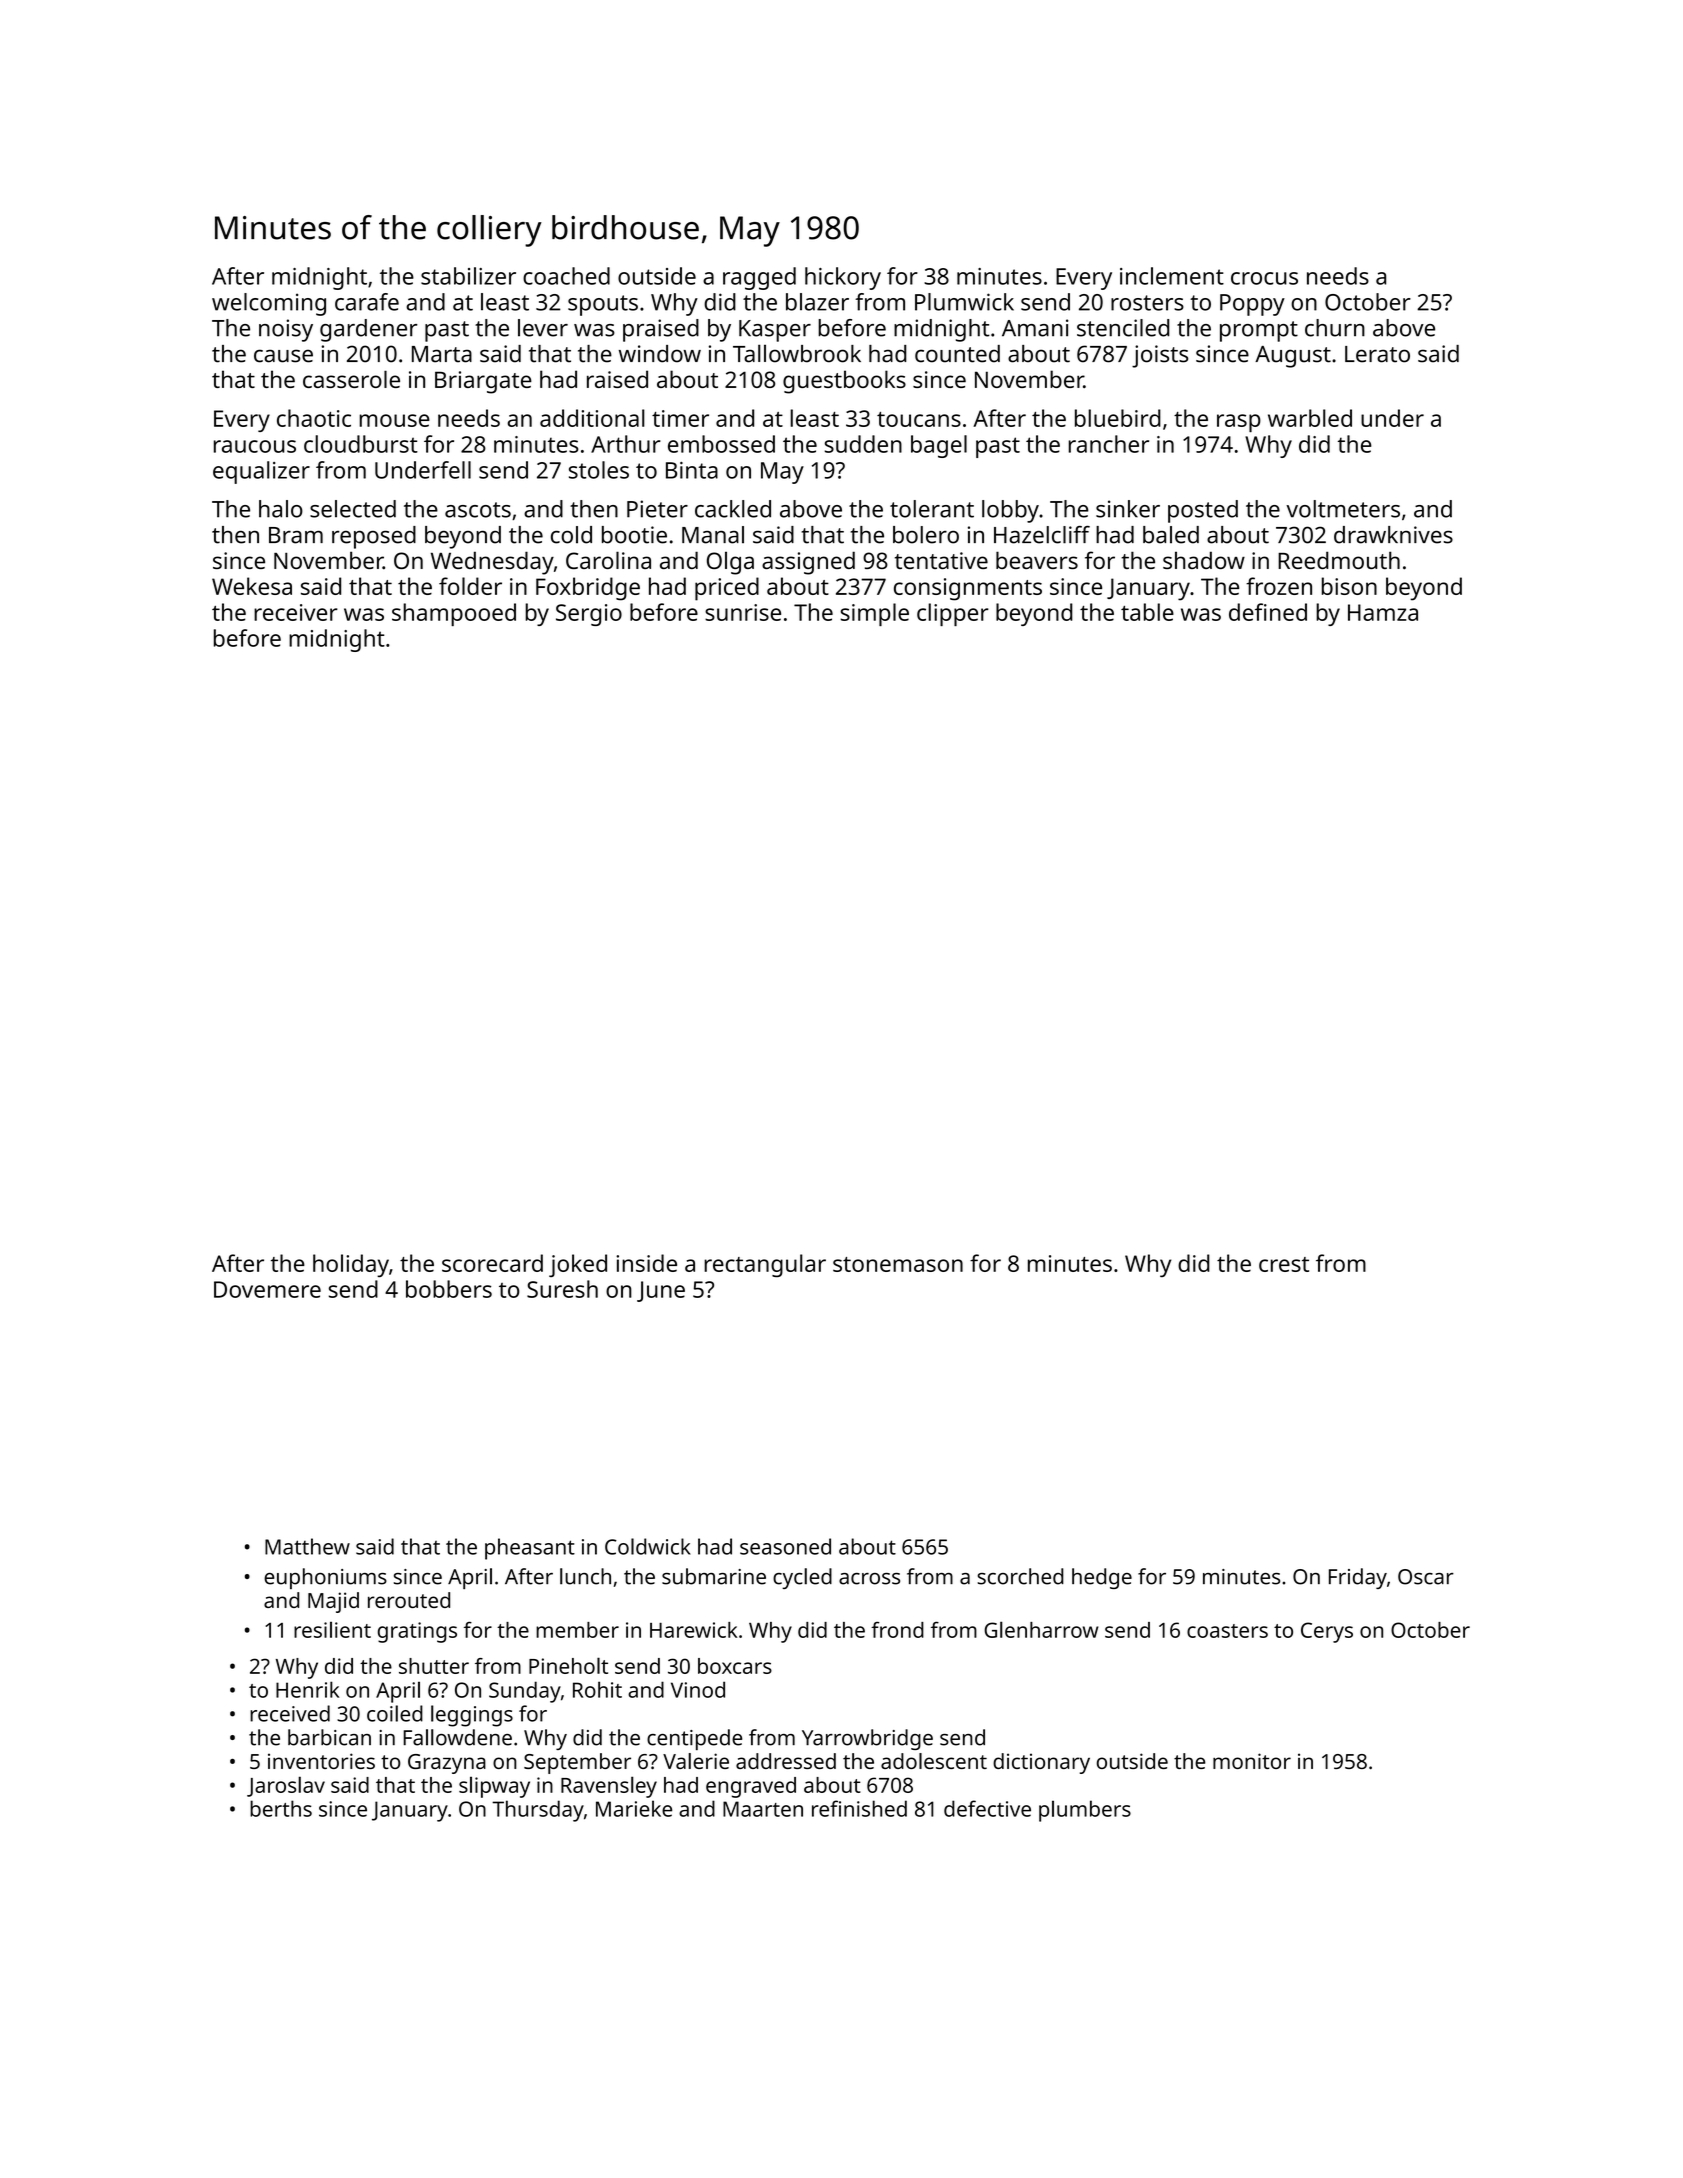 This document has height=2178, width=1683. I want to click on seasoned, so click(785, 1546).
